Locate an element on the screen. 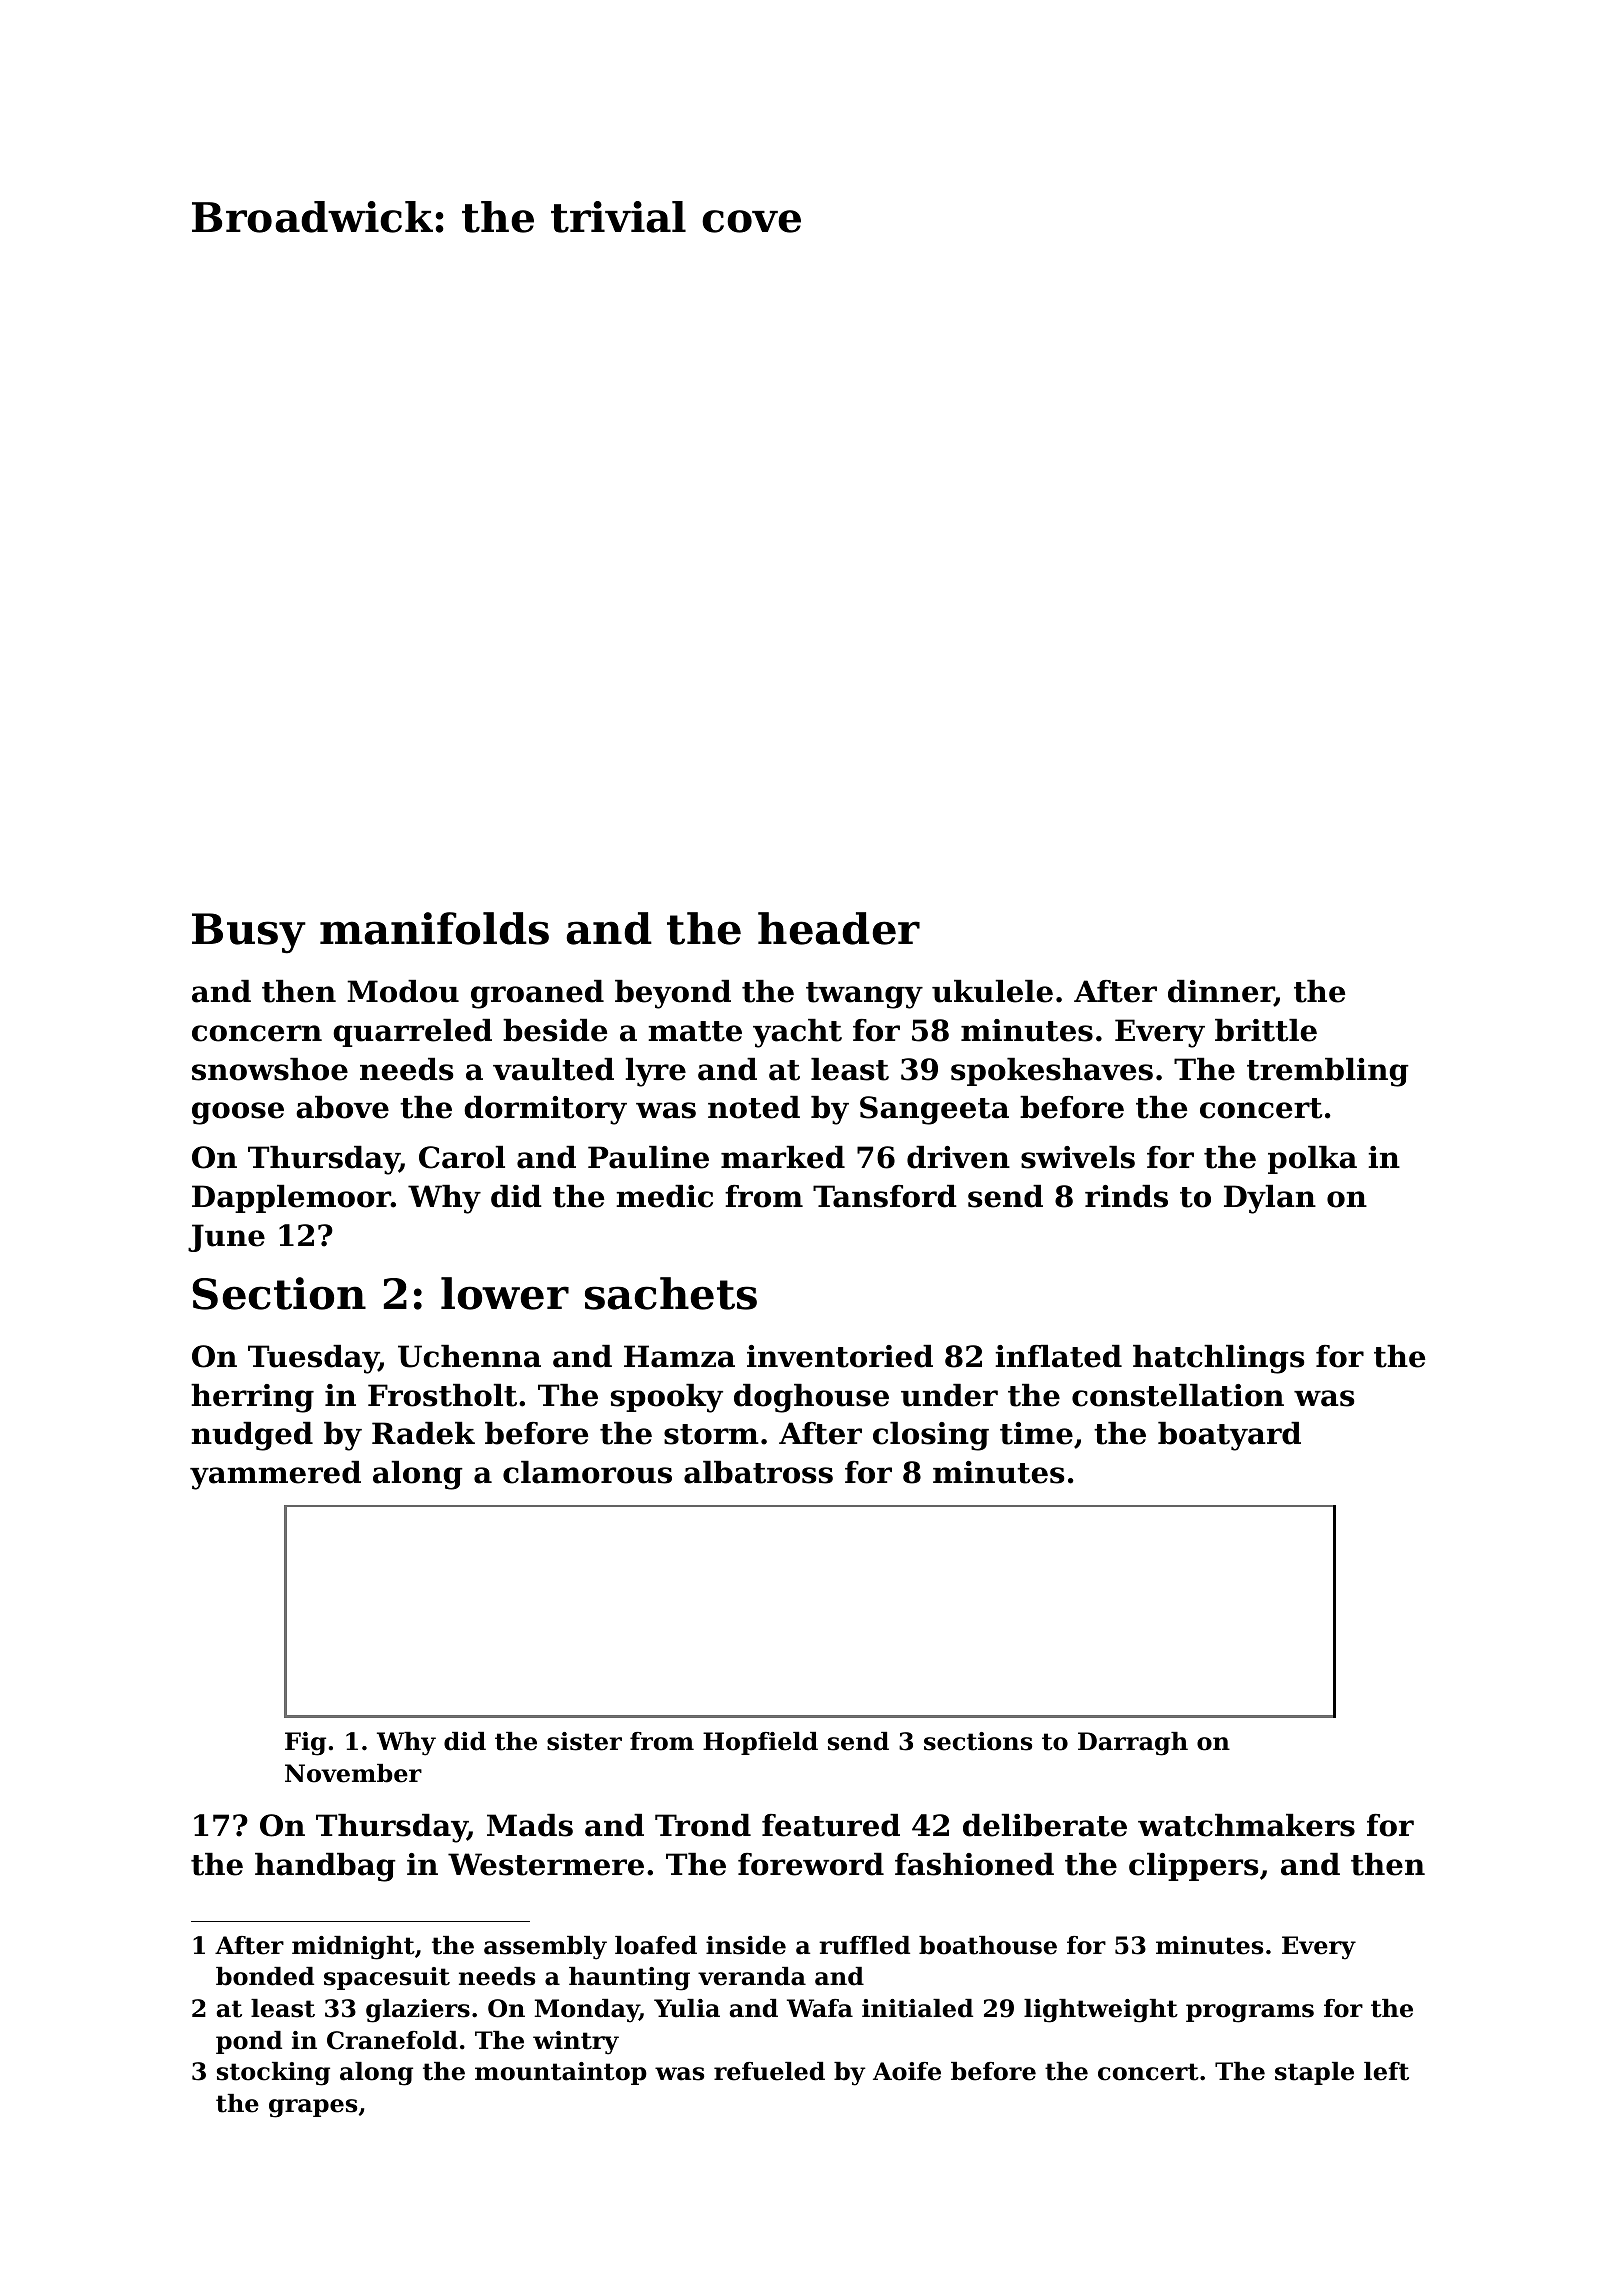 The height and width of the screenshot is (2292, 1620). closing is located at coordinates (931, 1436).
